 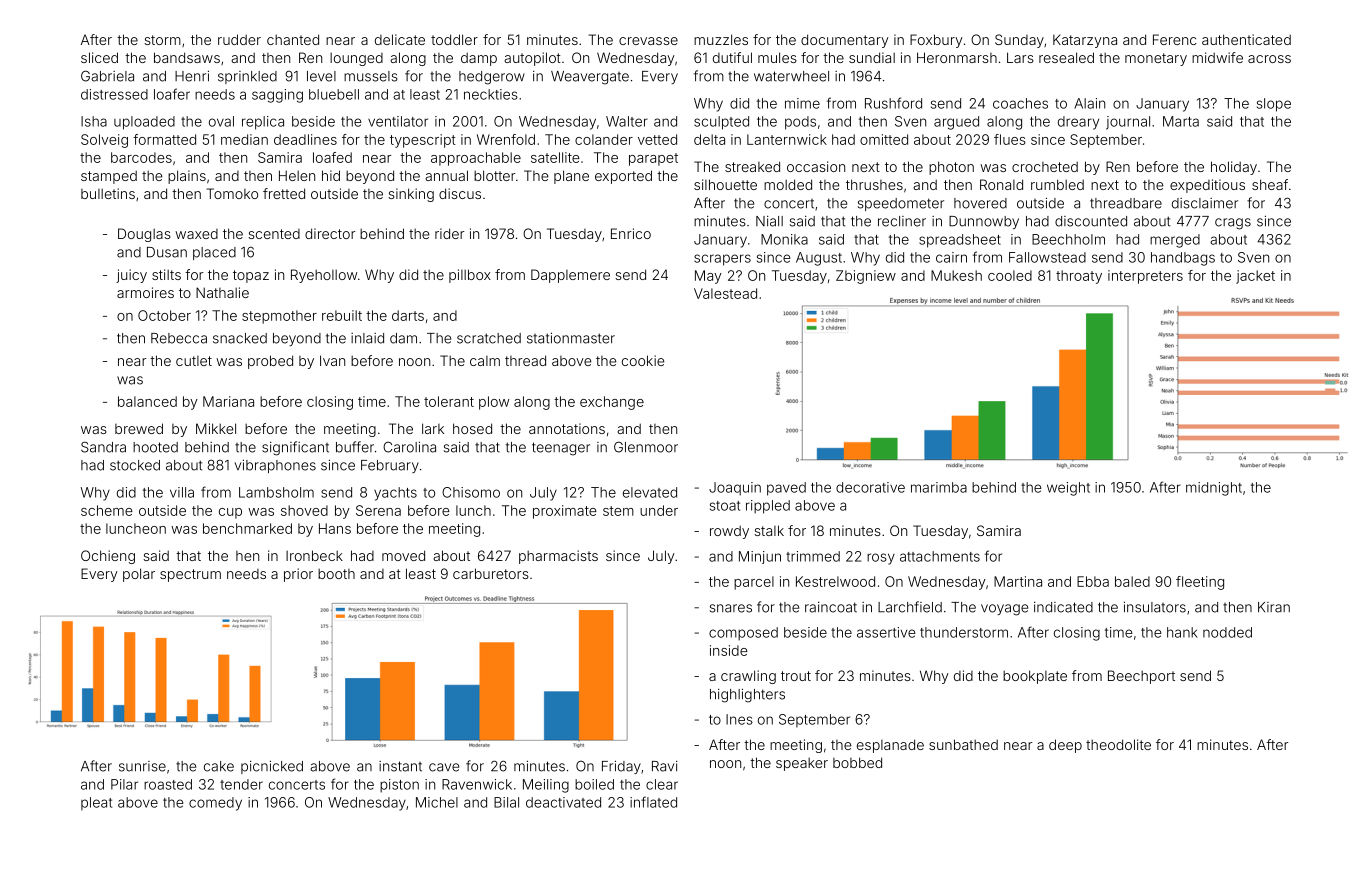 I want to click on sinking, so click(x=411, y=195).
